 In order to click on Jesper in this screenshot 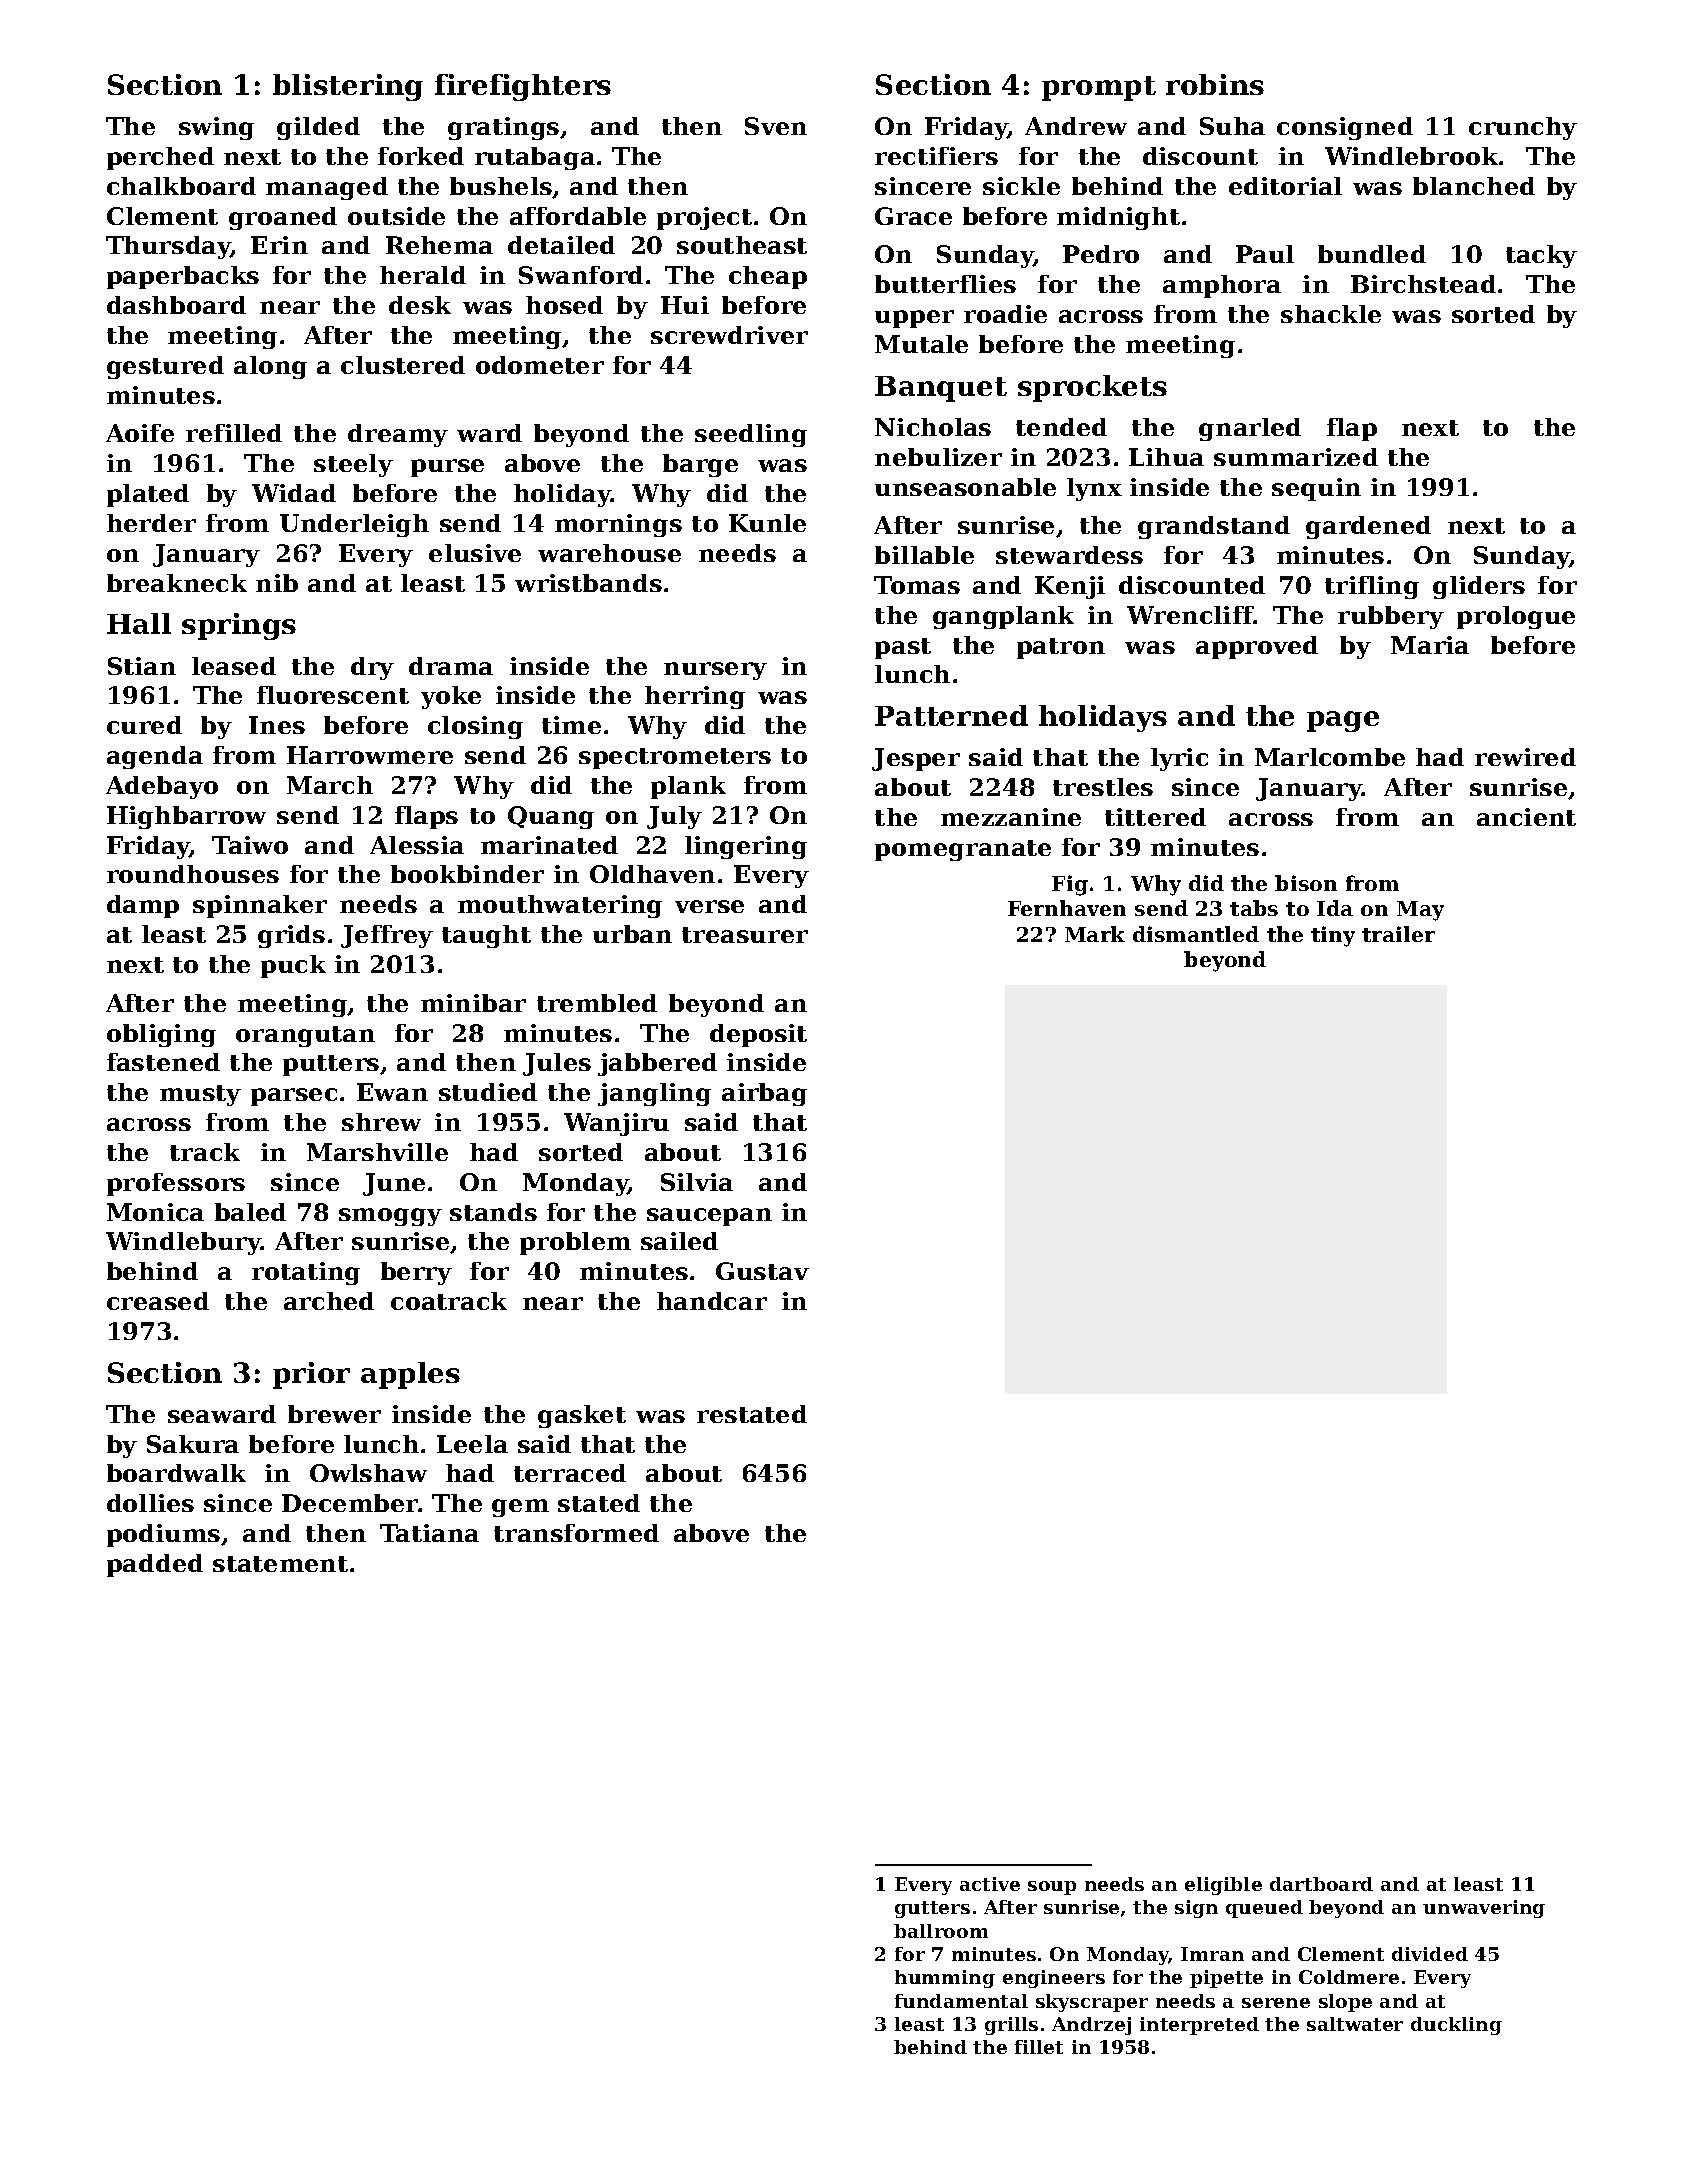, I will do `click(916, 759)`.
